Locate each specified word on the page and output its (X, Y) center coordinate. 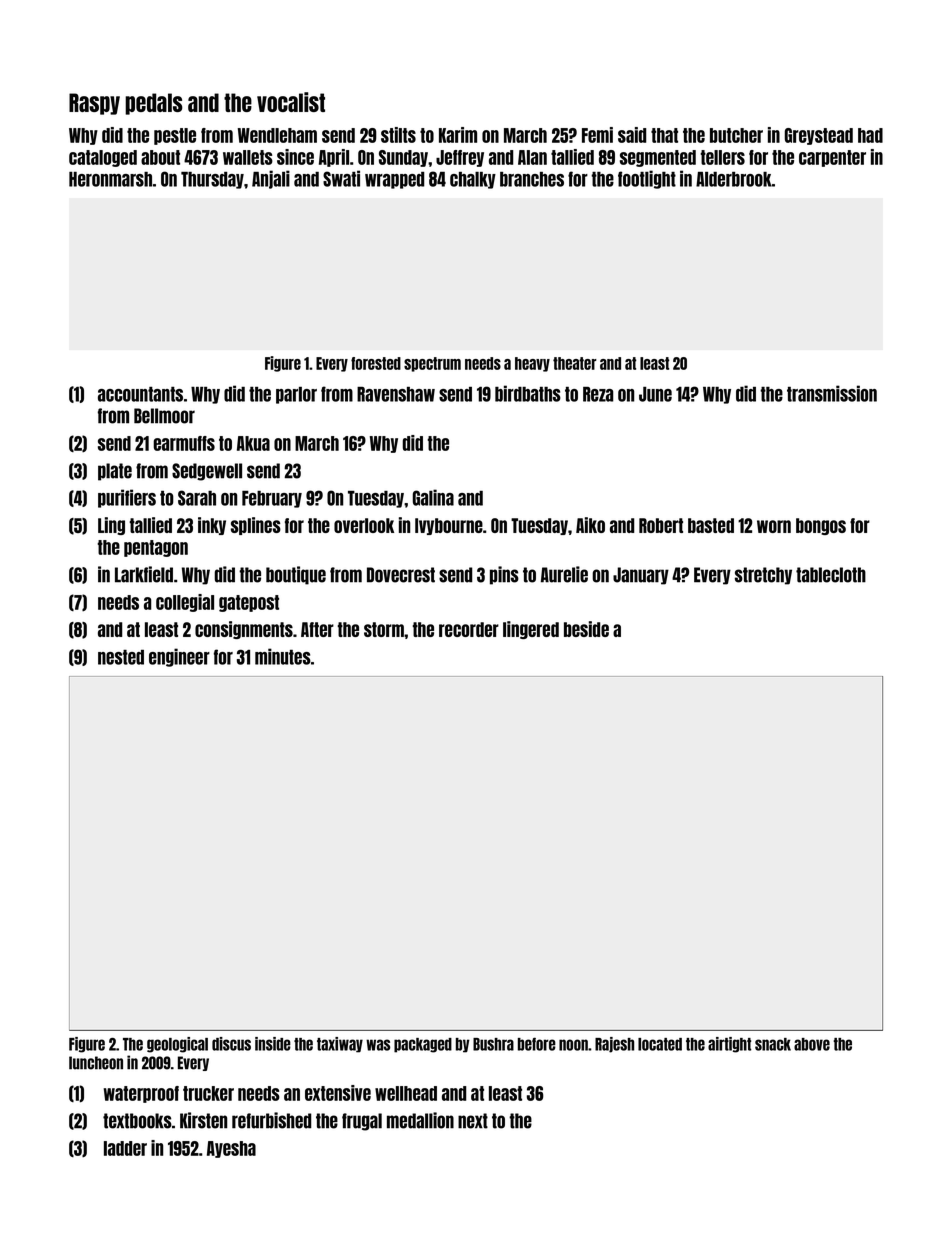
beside (586, 629)
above (812, 1044)
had (870, 135)
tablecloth (831, 575)
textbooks (137, 1121)
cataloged (103, 158)
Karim (458, 135)
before (537, 1044)
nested (121, 657)
